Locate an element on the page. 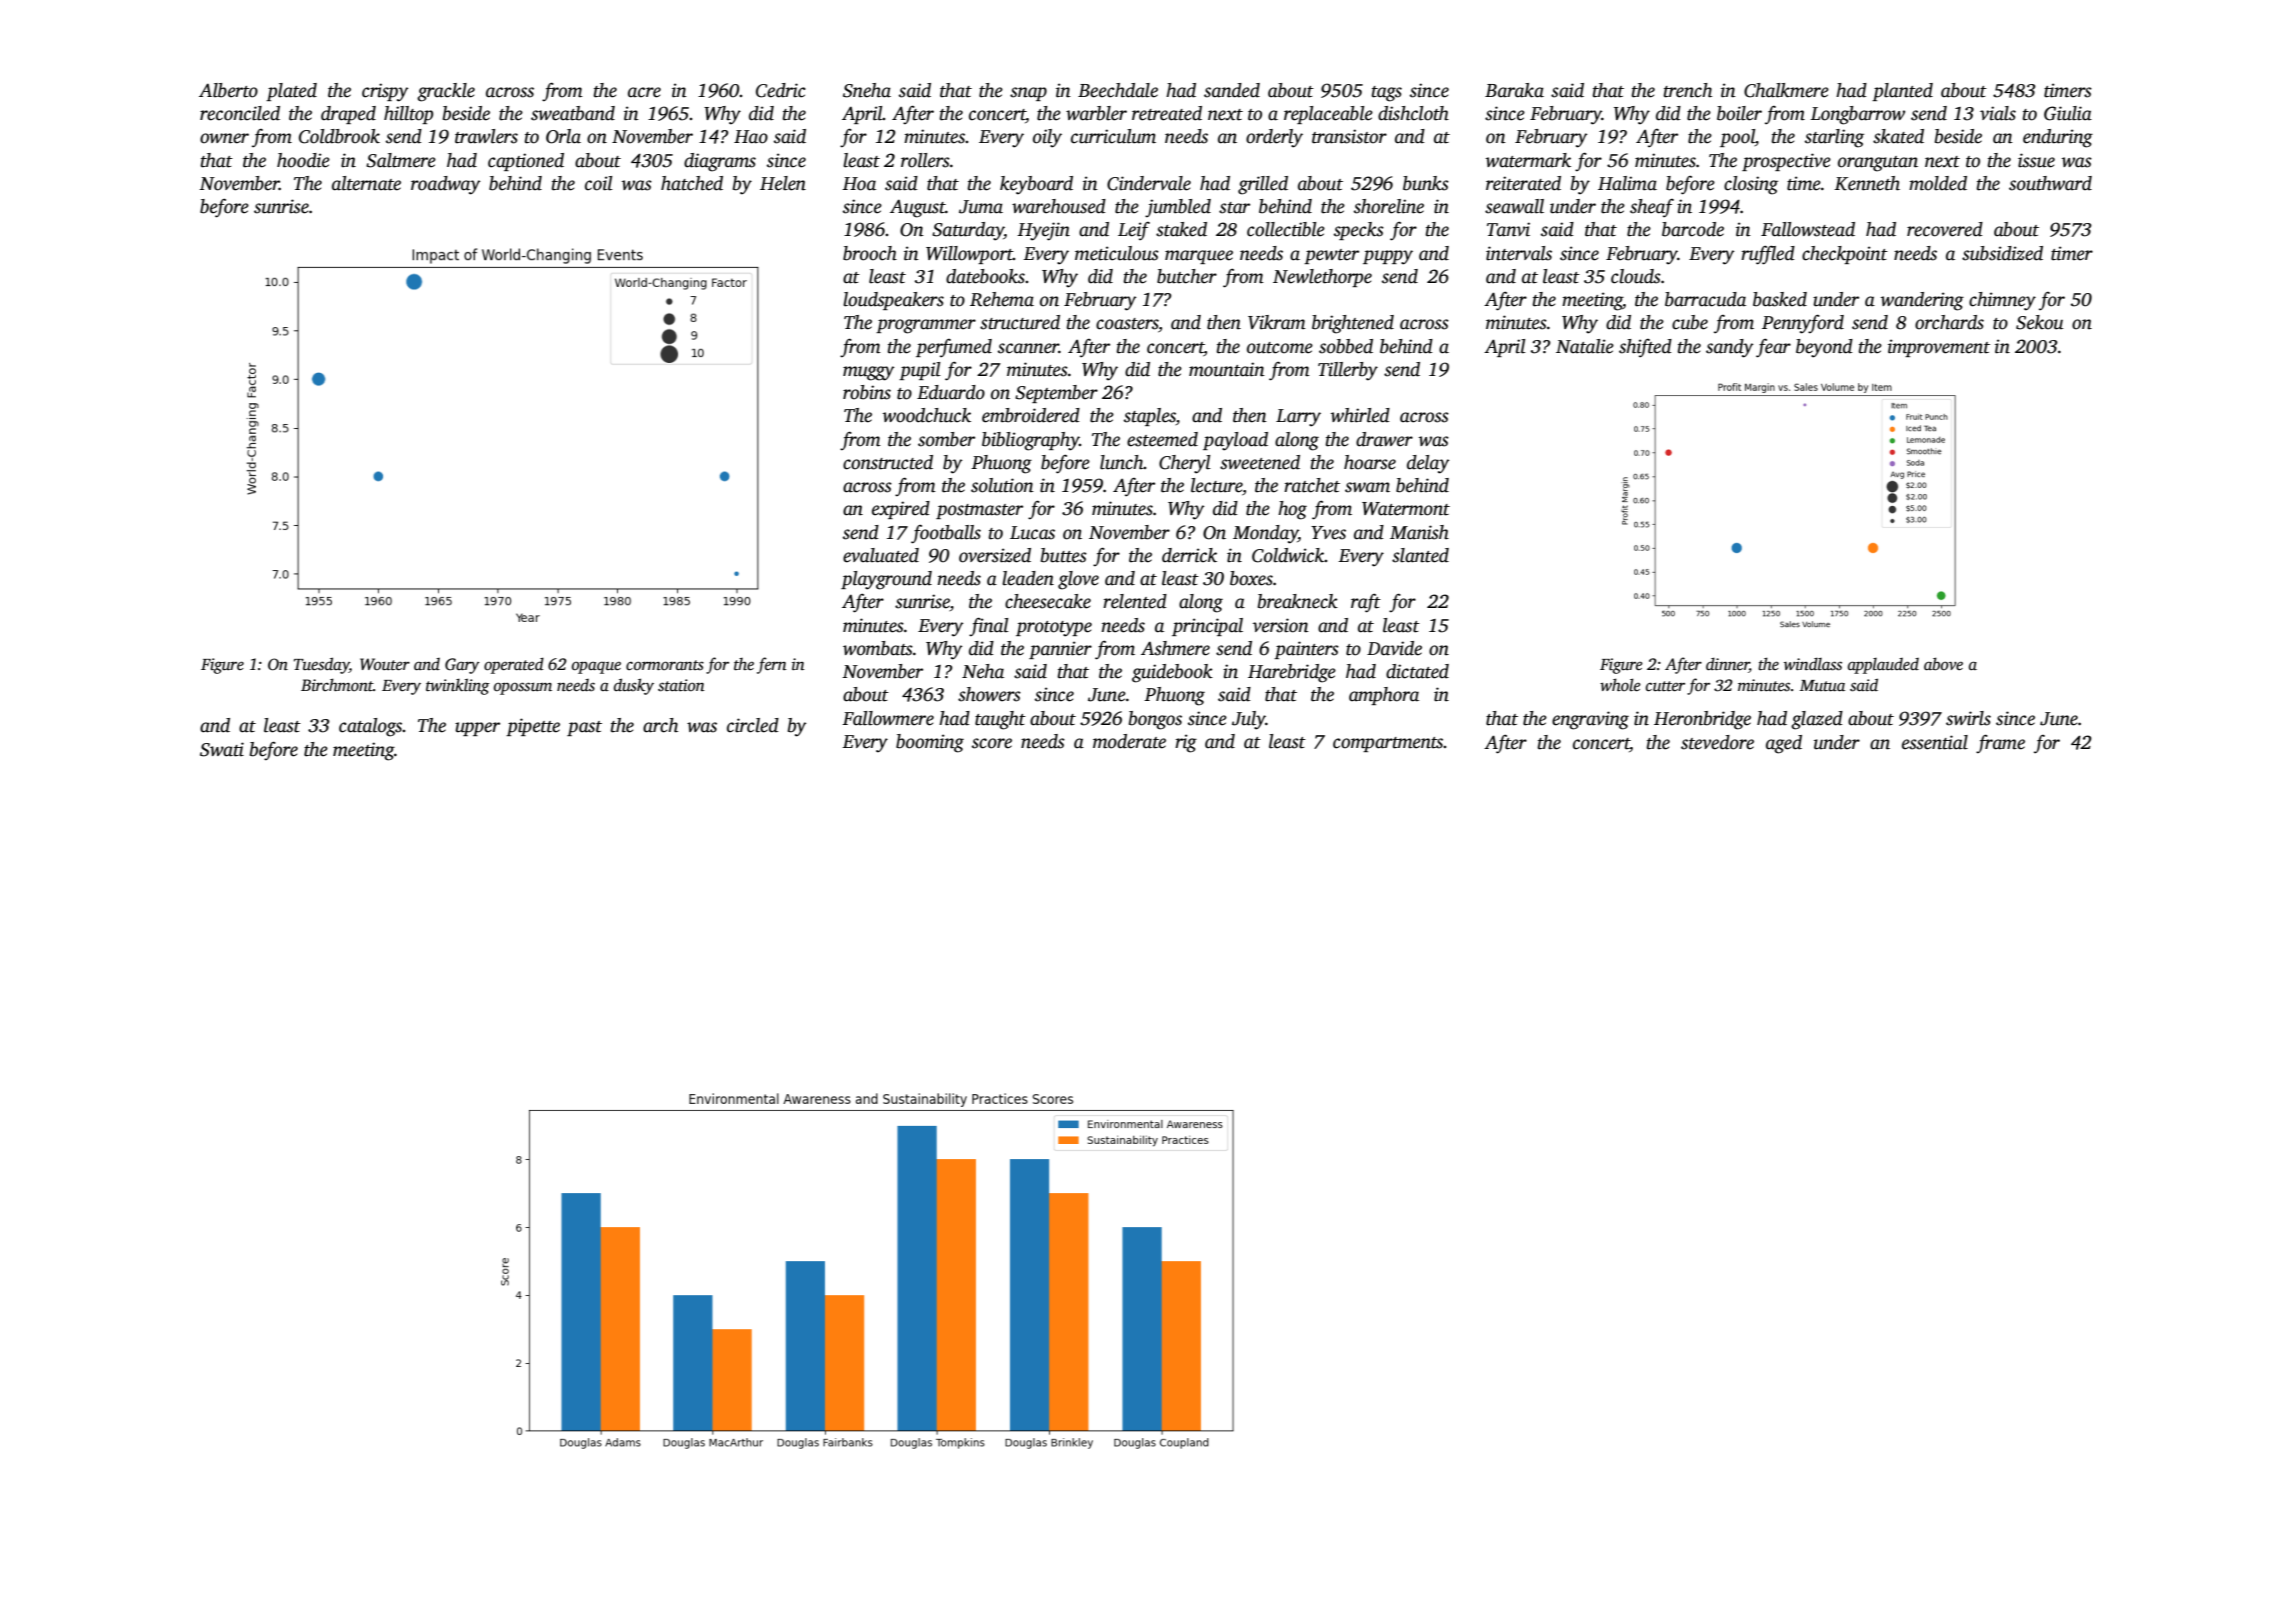 The height and width of the page is (1620, 2292). Swati is located at coordinates (222, 749).
